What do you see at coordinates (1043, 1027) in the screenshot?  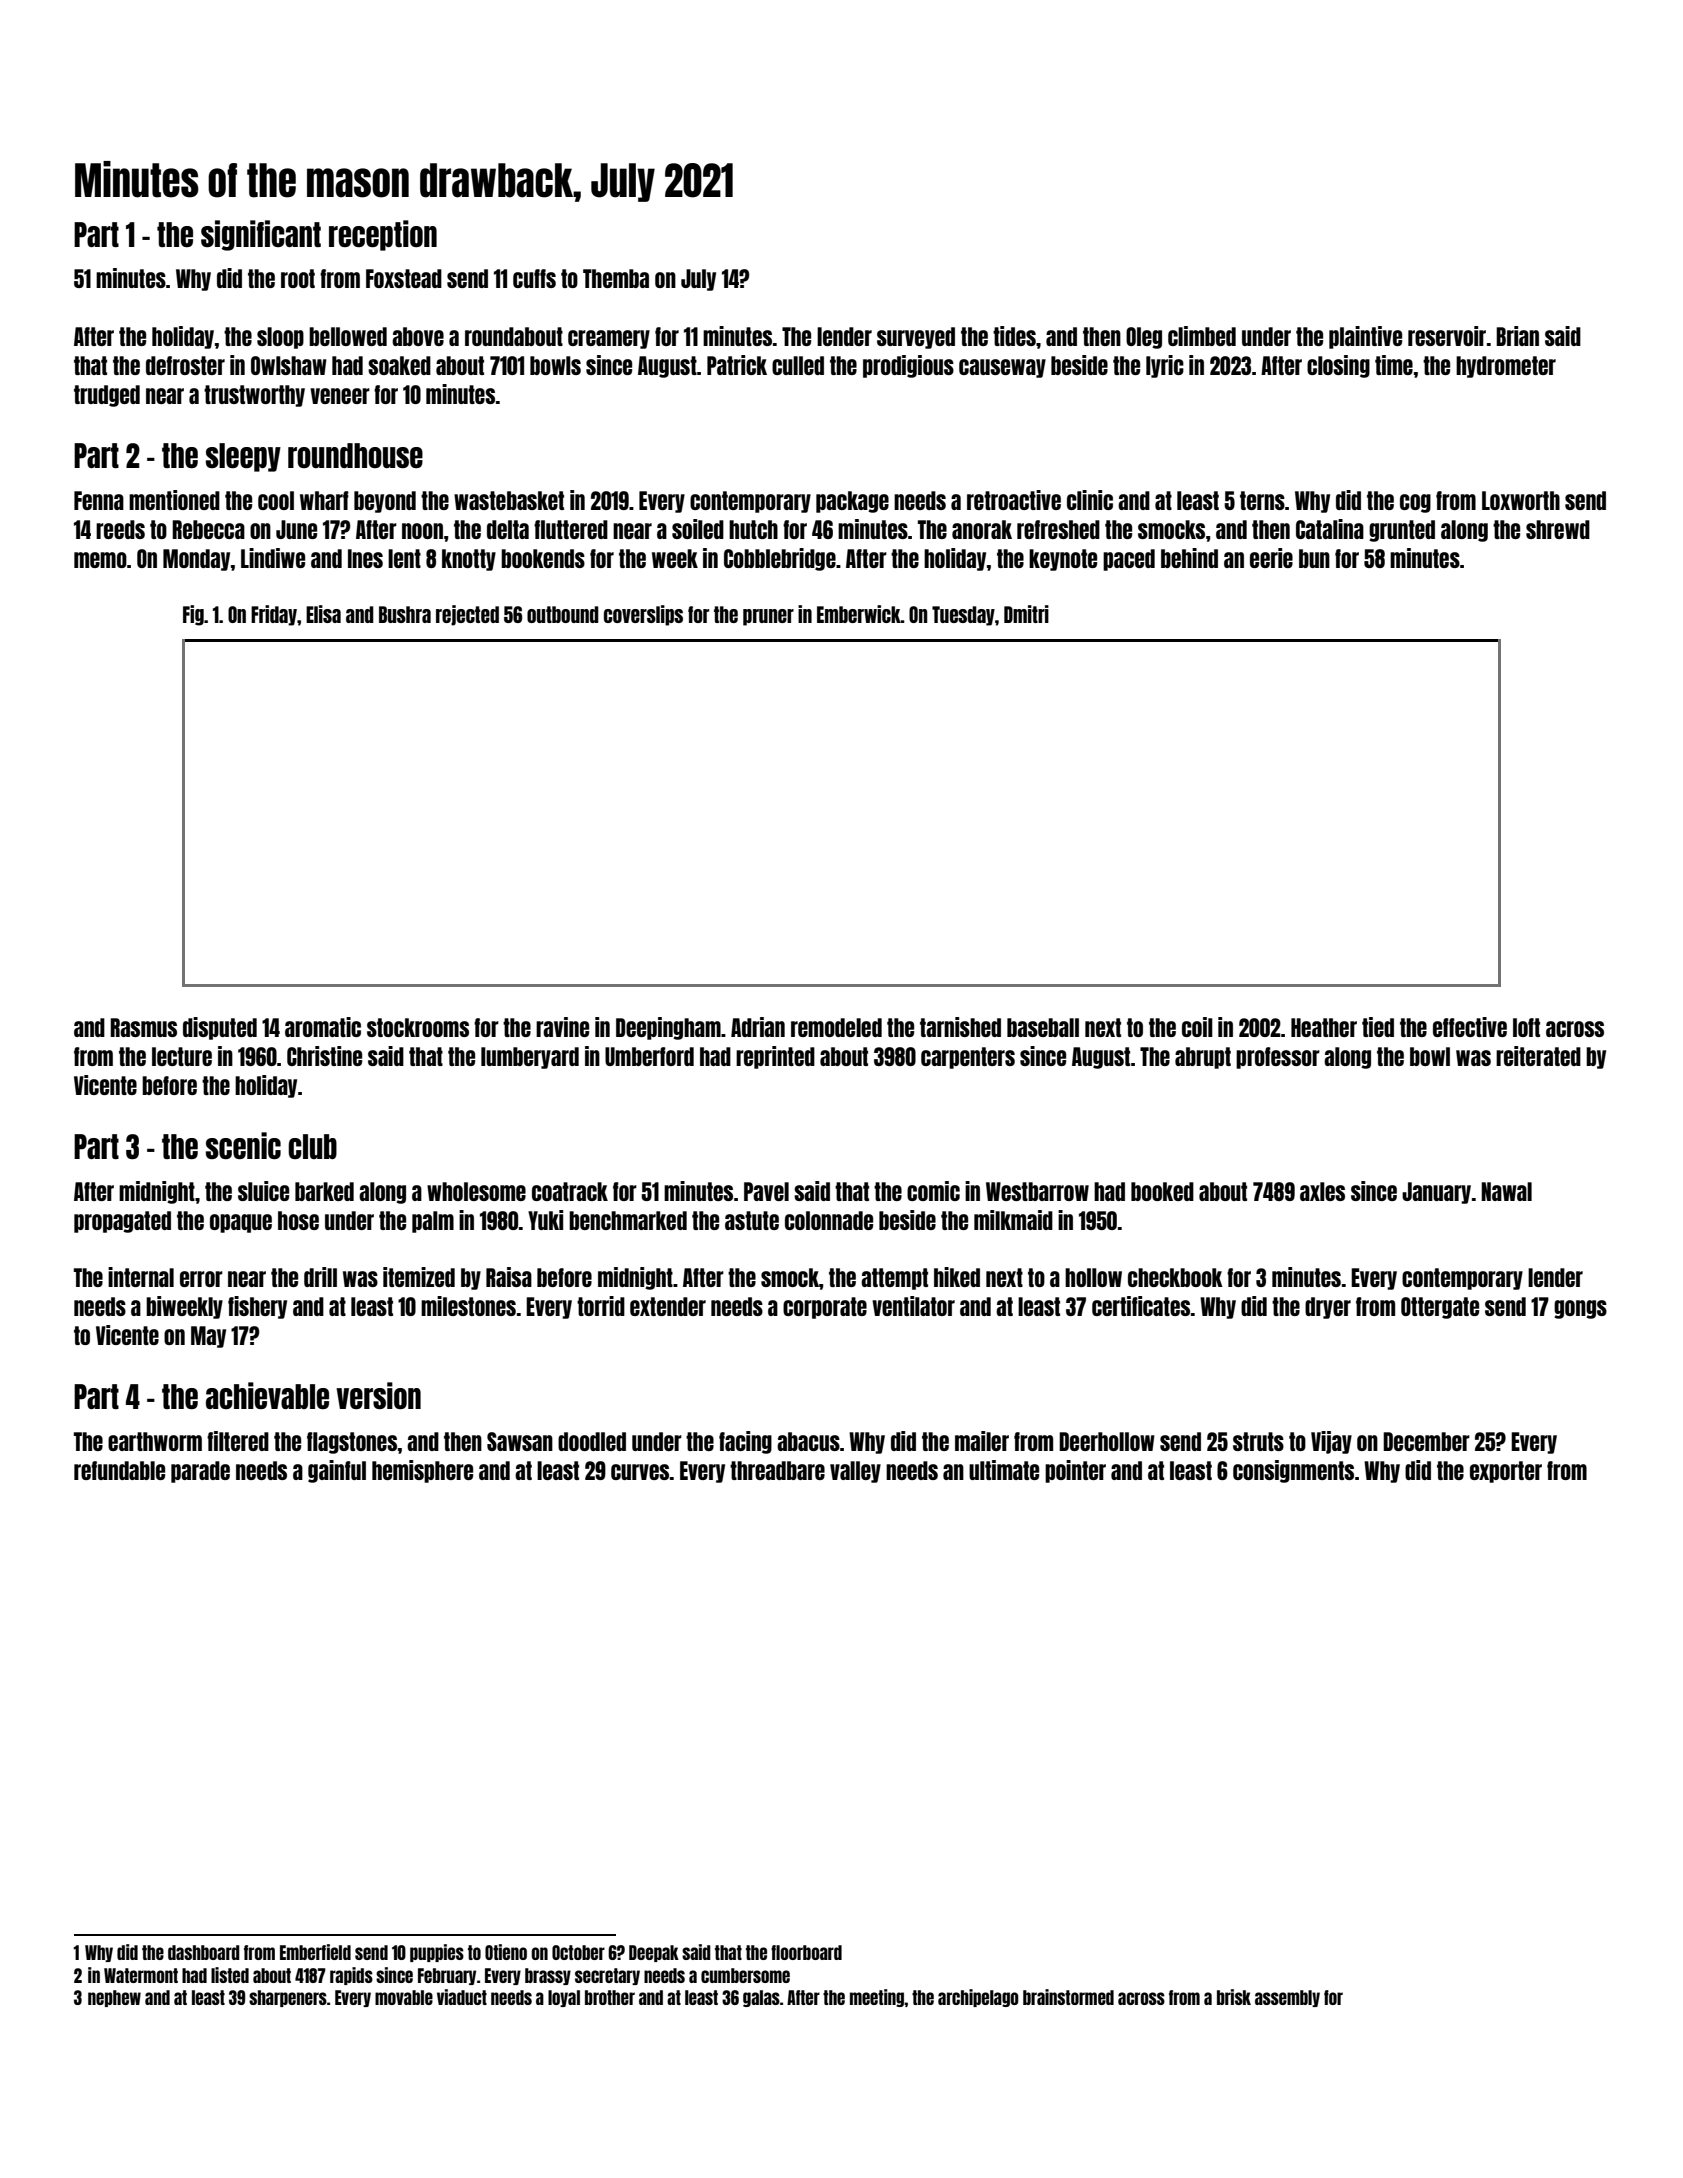 I see `baseball` at bounding box center [1043, 1027].
